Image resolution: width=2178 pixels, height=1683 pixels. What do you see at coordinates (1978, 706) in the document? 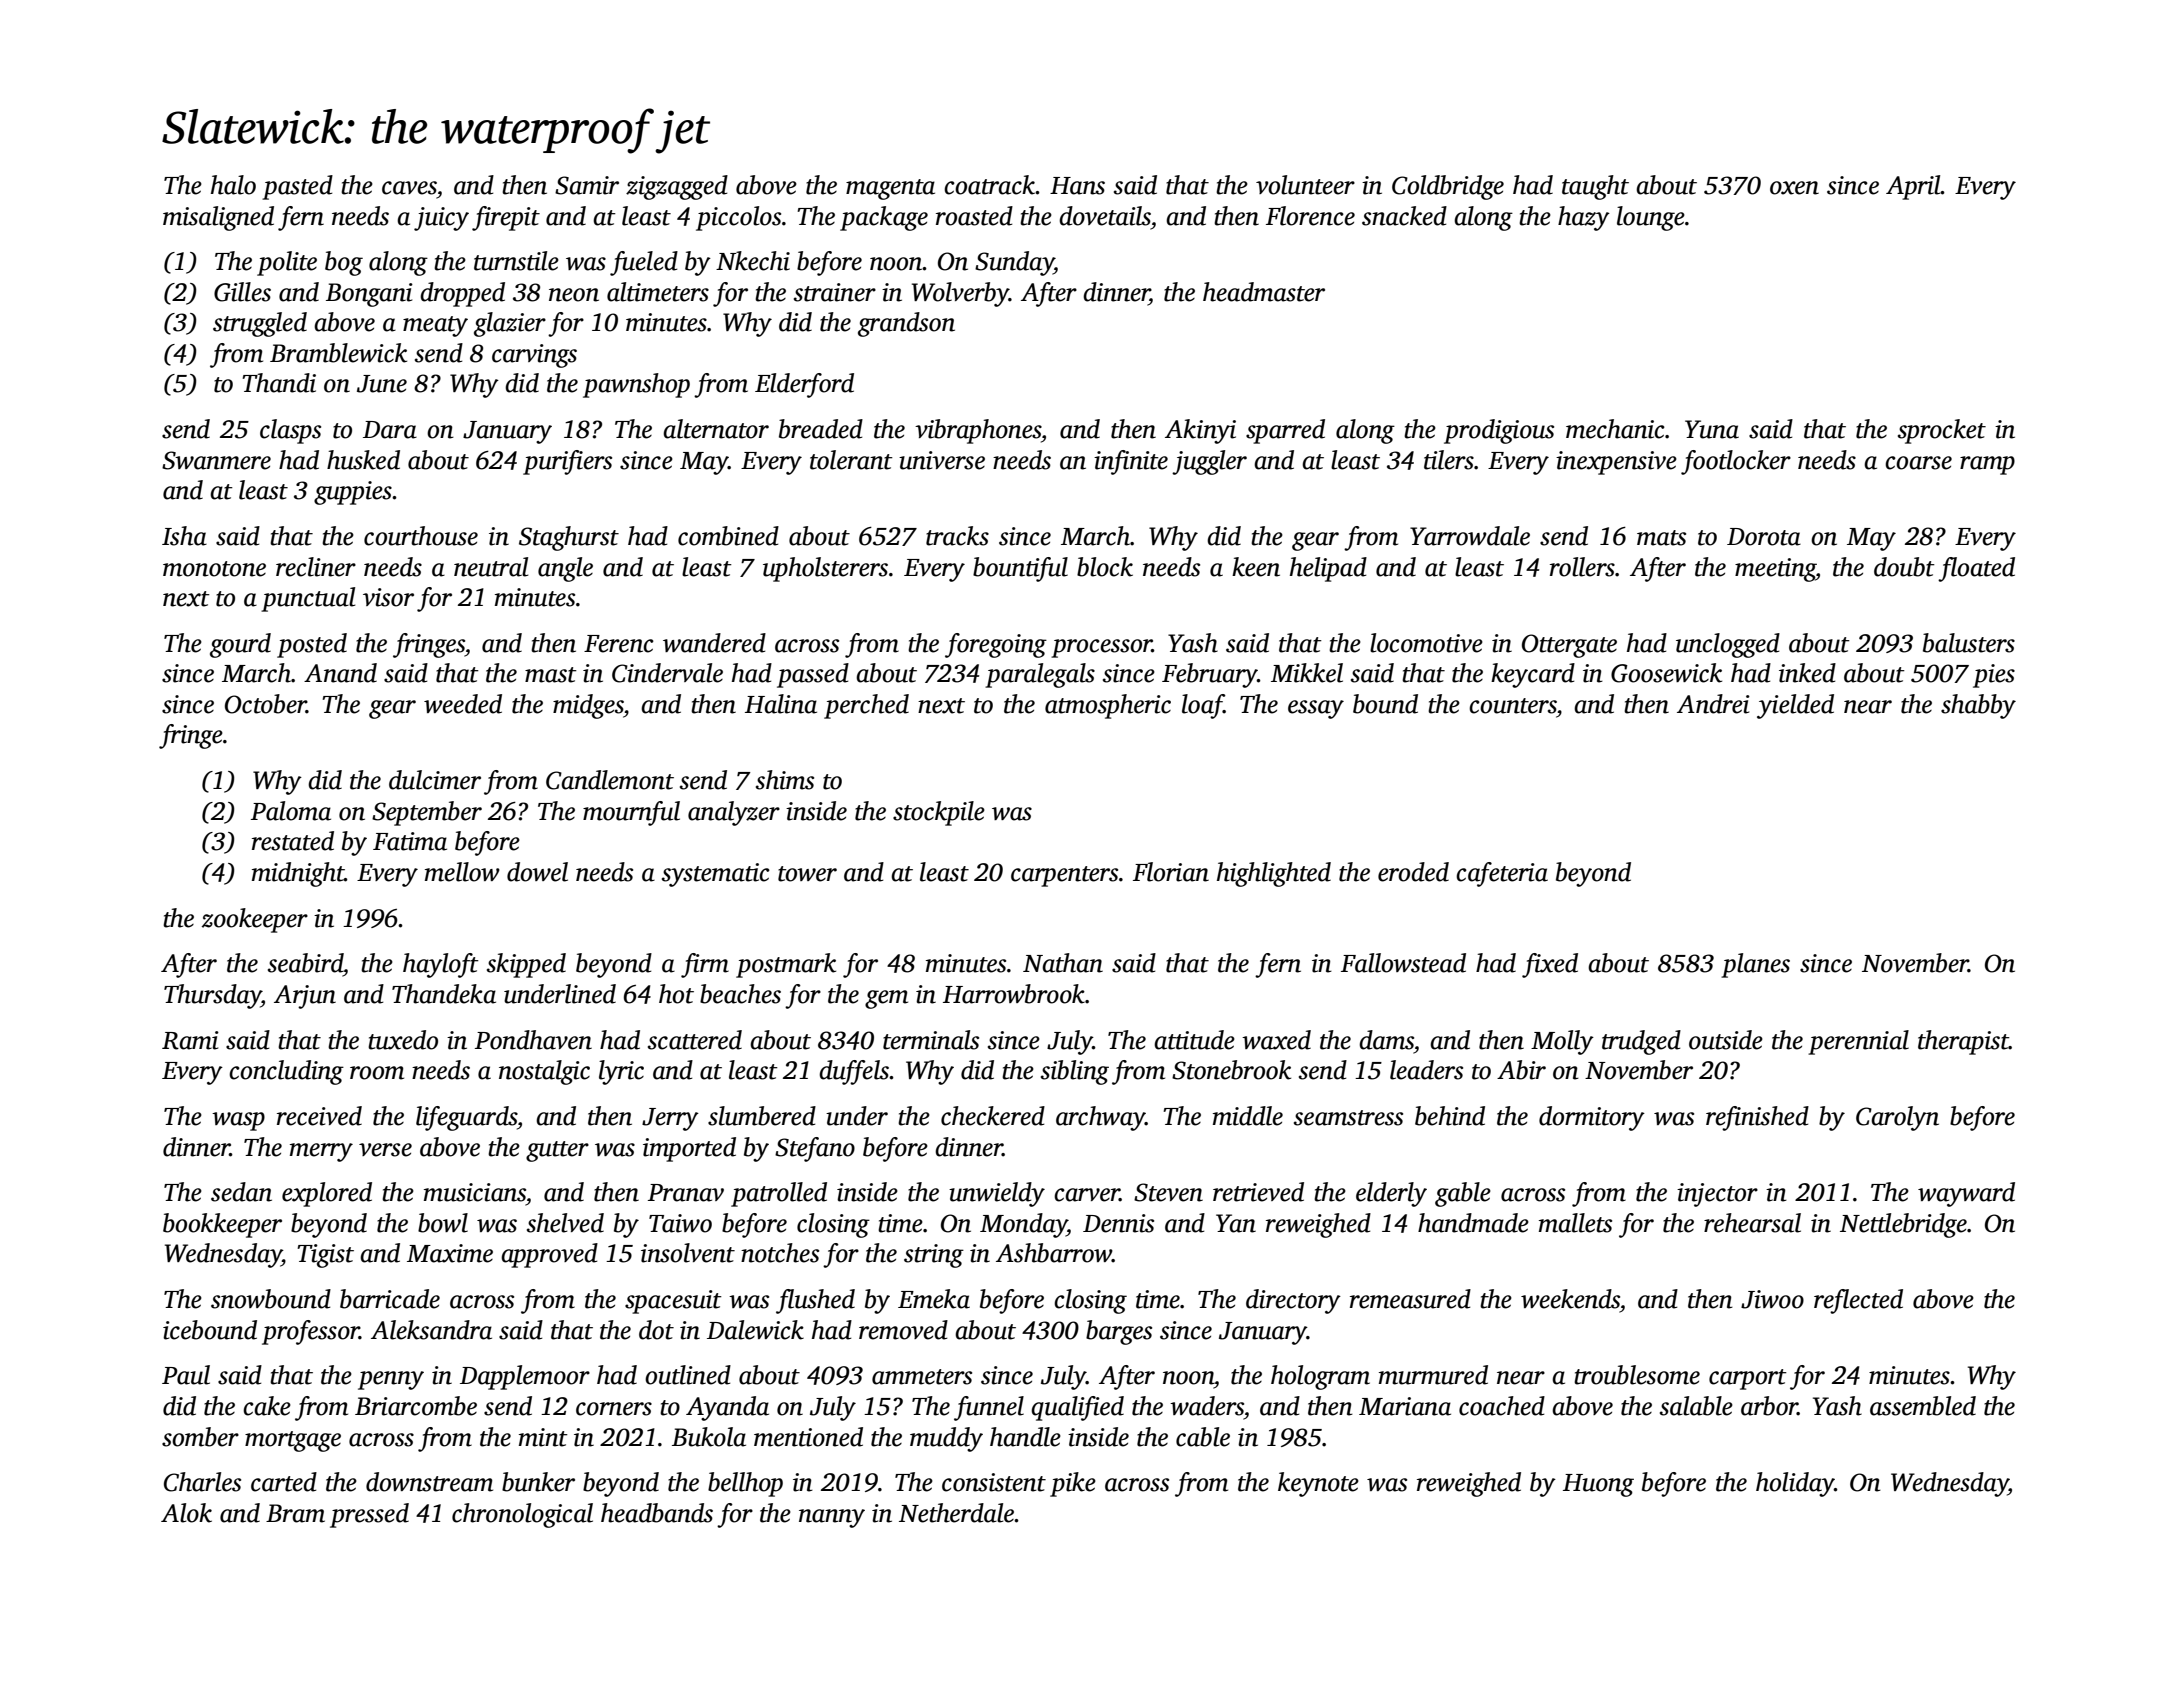
I see `shabby` at bounding box center [1978, 706].
